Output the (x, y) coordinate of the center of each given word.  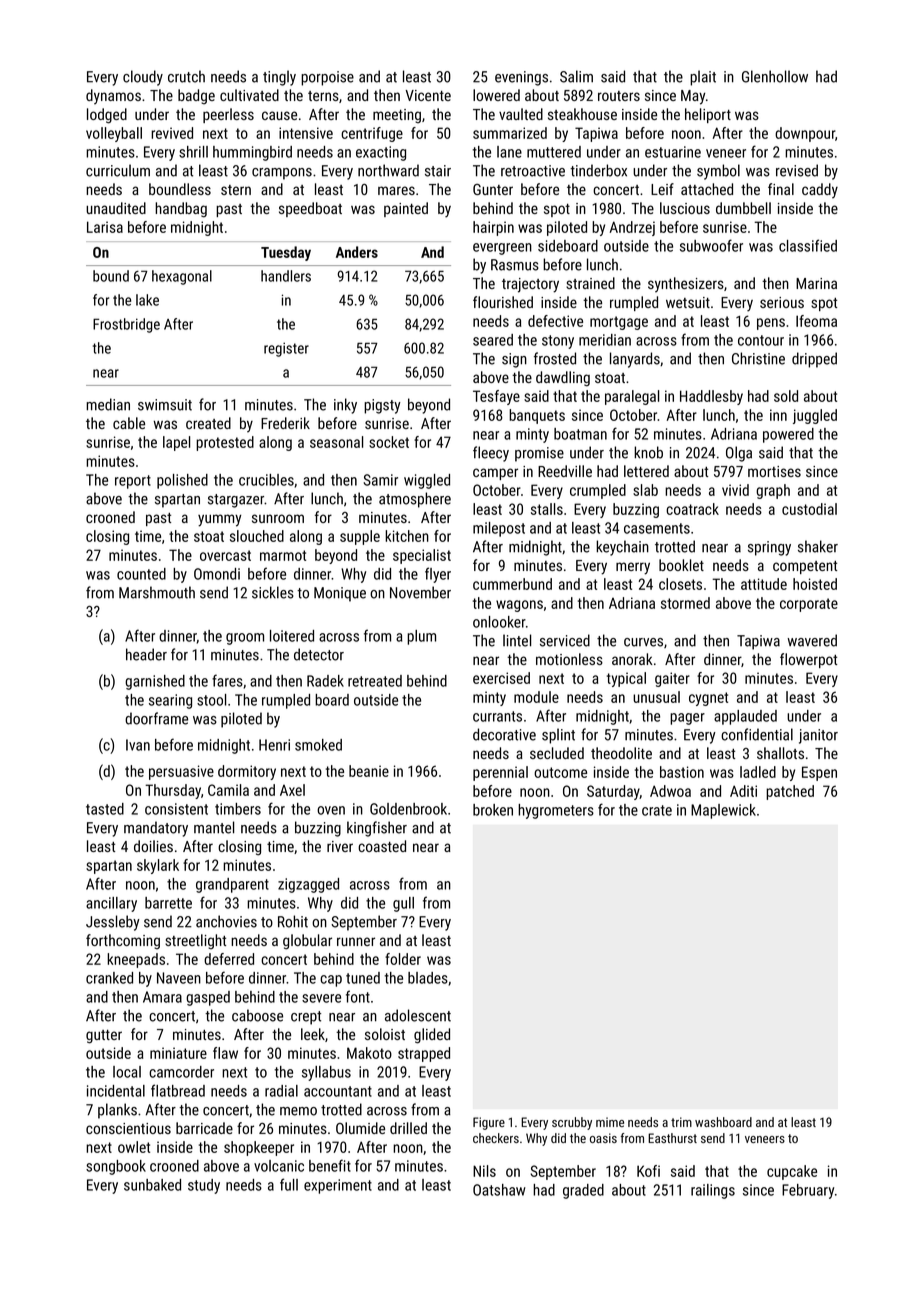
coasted (382, 846)
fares (227, 680)
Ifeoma (816, 321)
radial (281, 1091)
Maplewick (723, 811)
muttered (554, 152)
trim (681, 1122)
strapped (424, 1054)
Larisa (105, 227)
